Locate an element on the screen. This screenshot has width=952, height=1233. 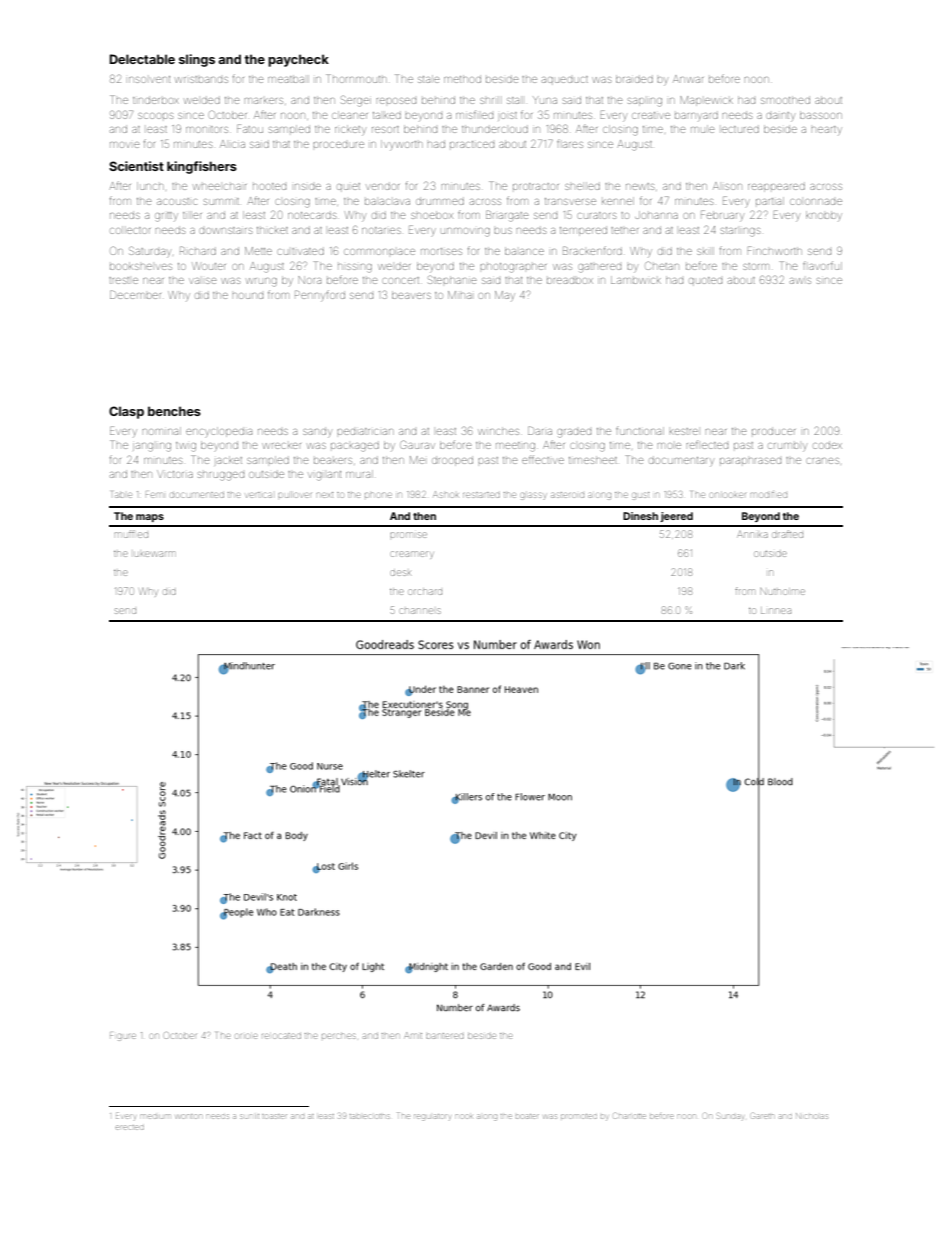
Lambwick is located at coordinates (636, 280).
